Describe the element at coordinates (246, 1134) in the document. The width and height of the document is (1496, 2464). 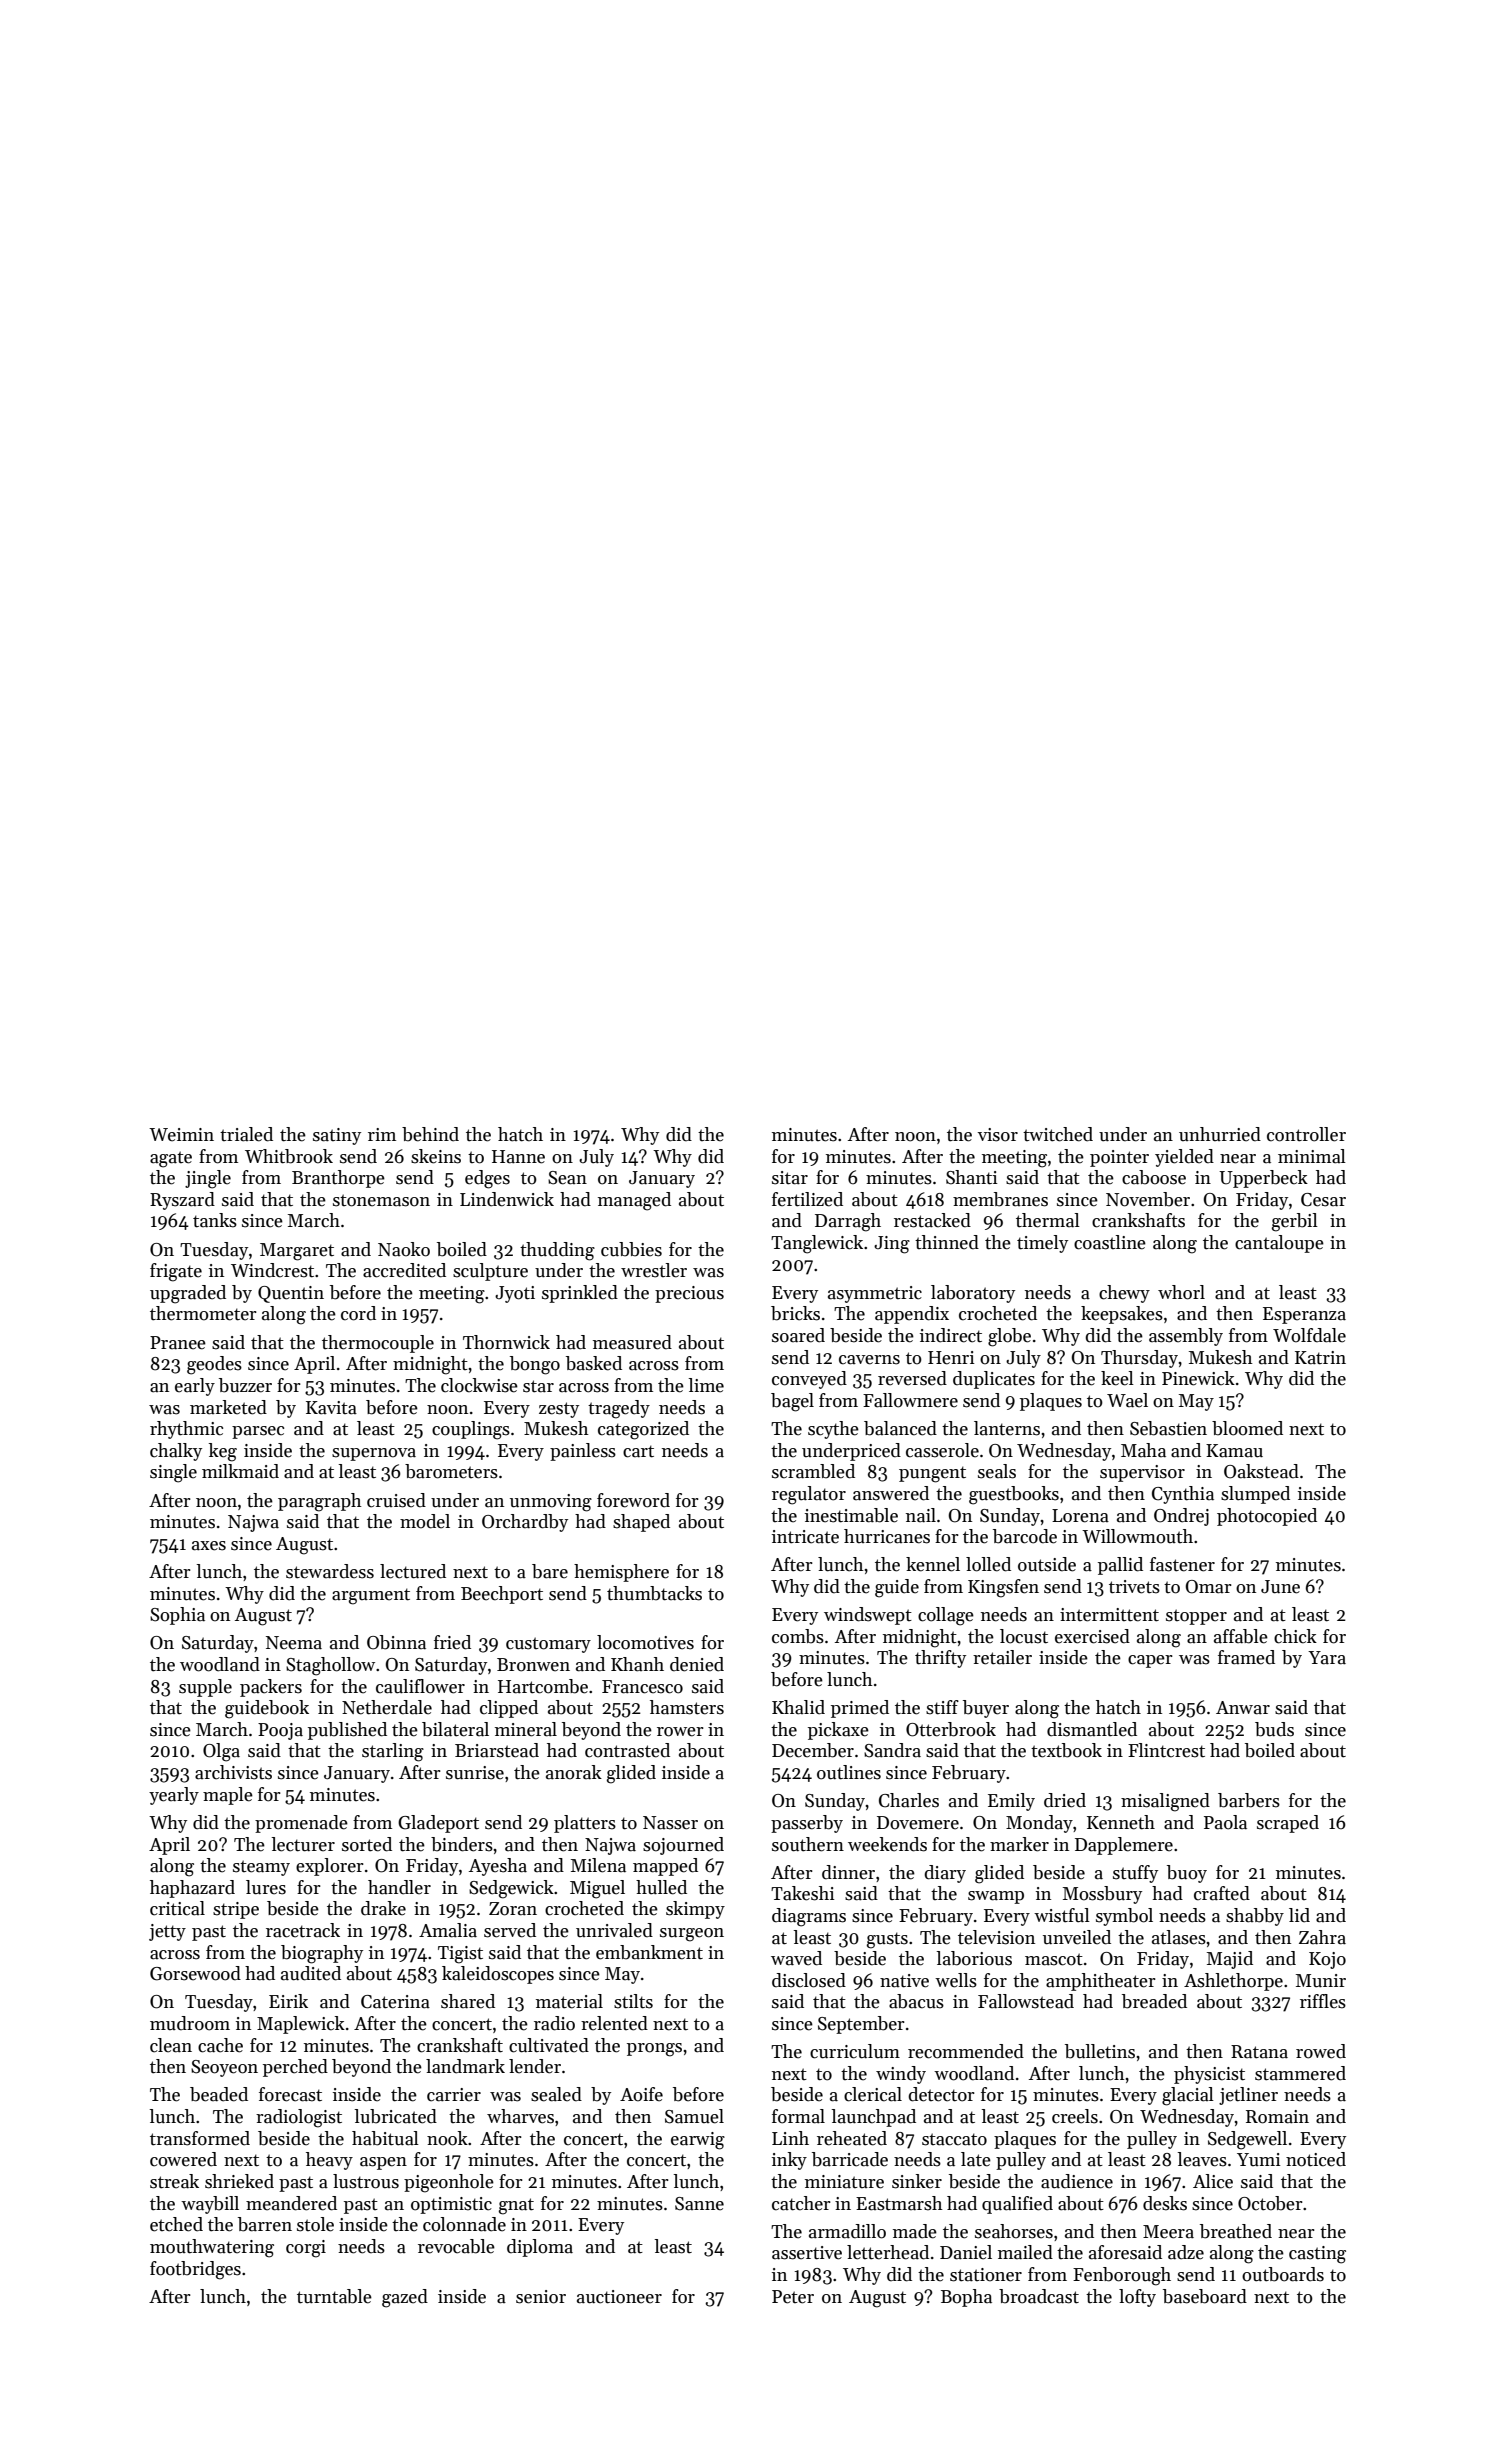
I see `trialed` at that location.
